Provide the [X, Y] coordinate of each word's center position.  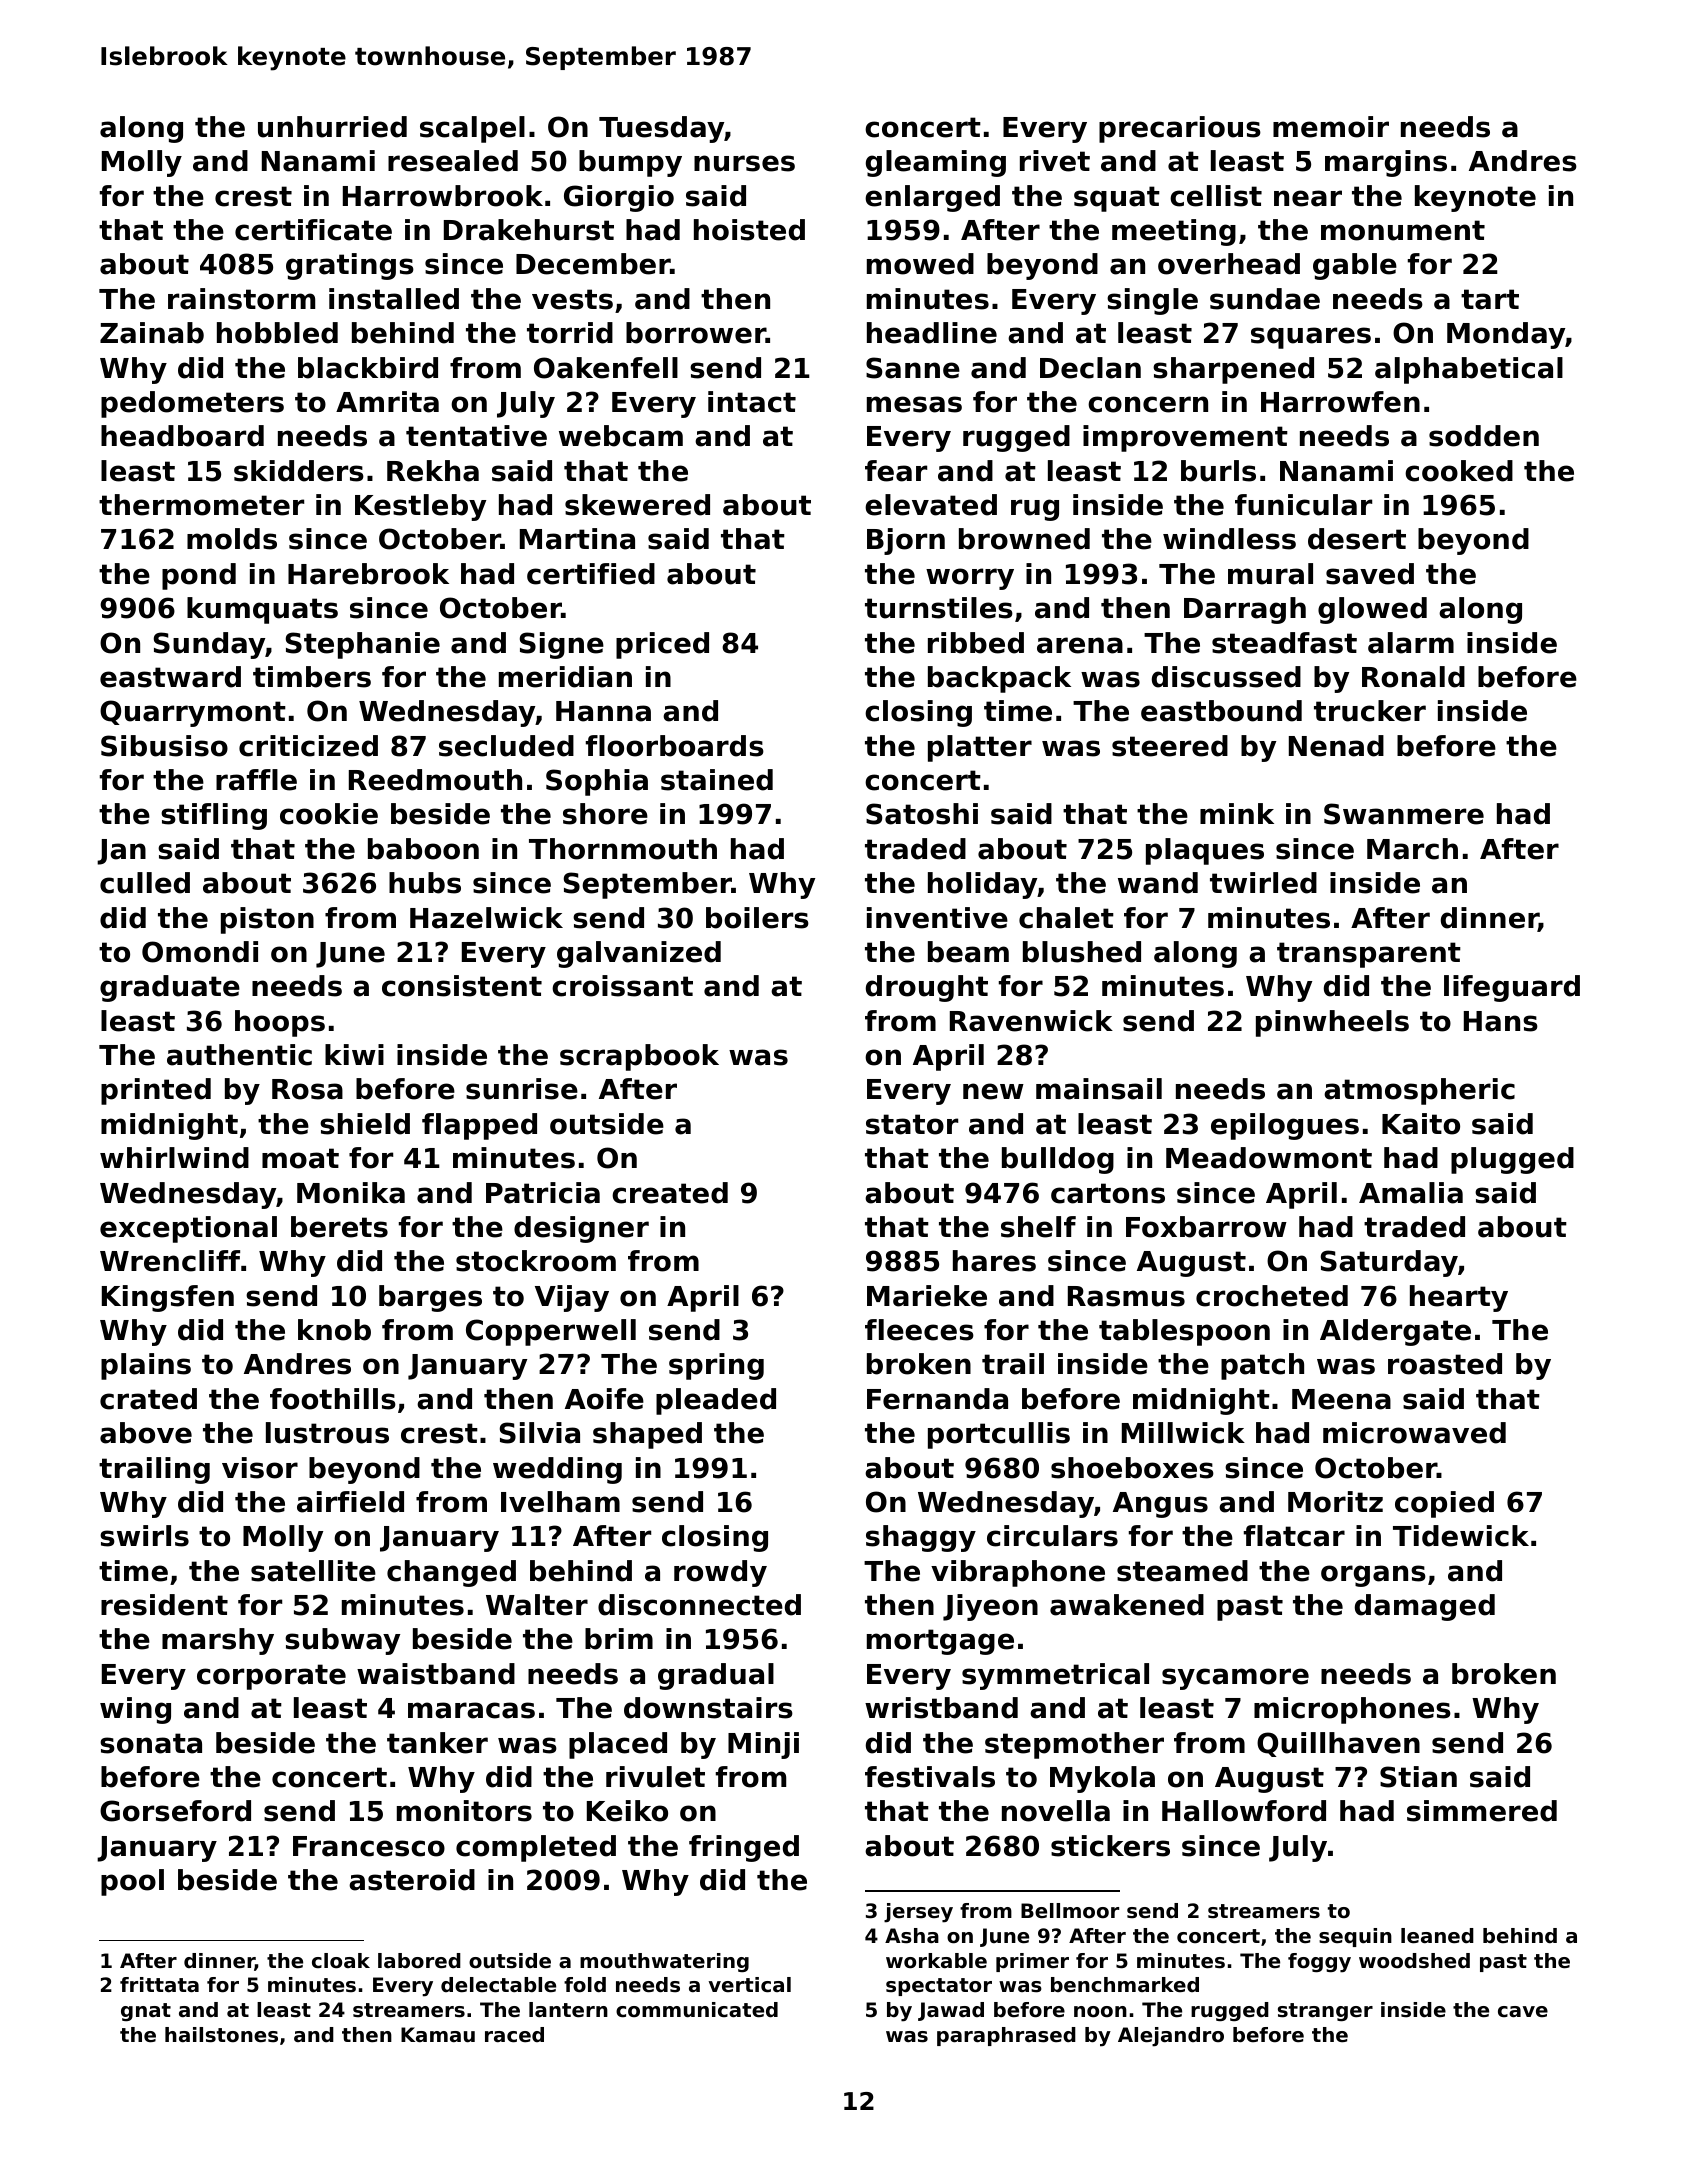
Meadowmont [1269, 1158]
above [146, 1433]
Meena [1341, 1399]
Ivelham [560, 1502]
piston [267, 920]
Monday [1506, 335]
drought [927, 988]
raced [514, 2035]
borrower [696, 333]
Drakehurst [529, 230]
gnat [146, 2012]
